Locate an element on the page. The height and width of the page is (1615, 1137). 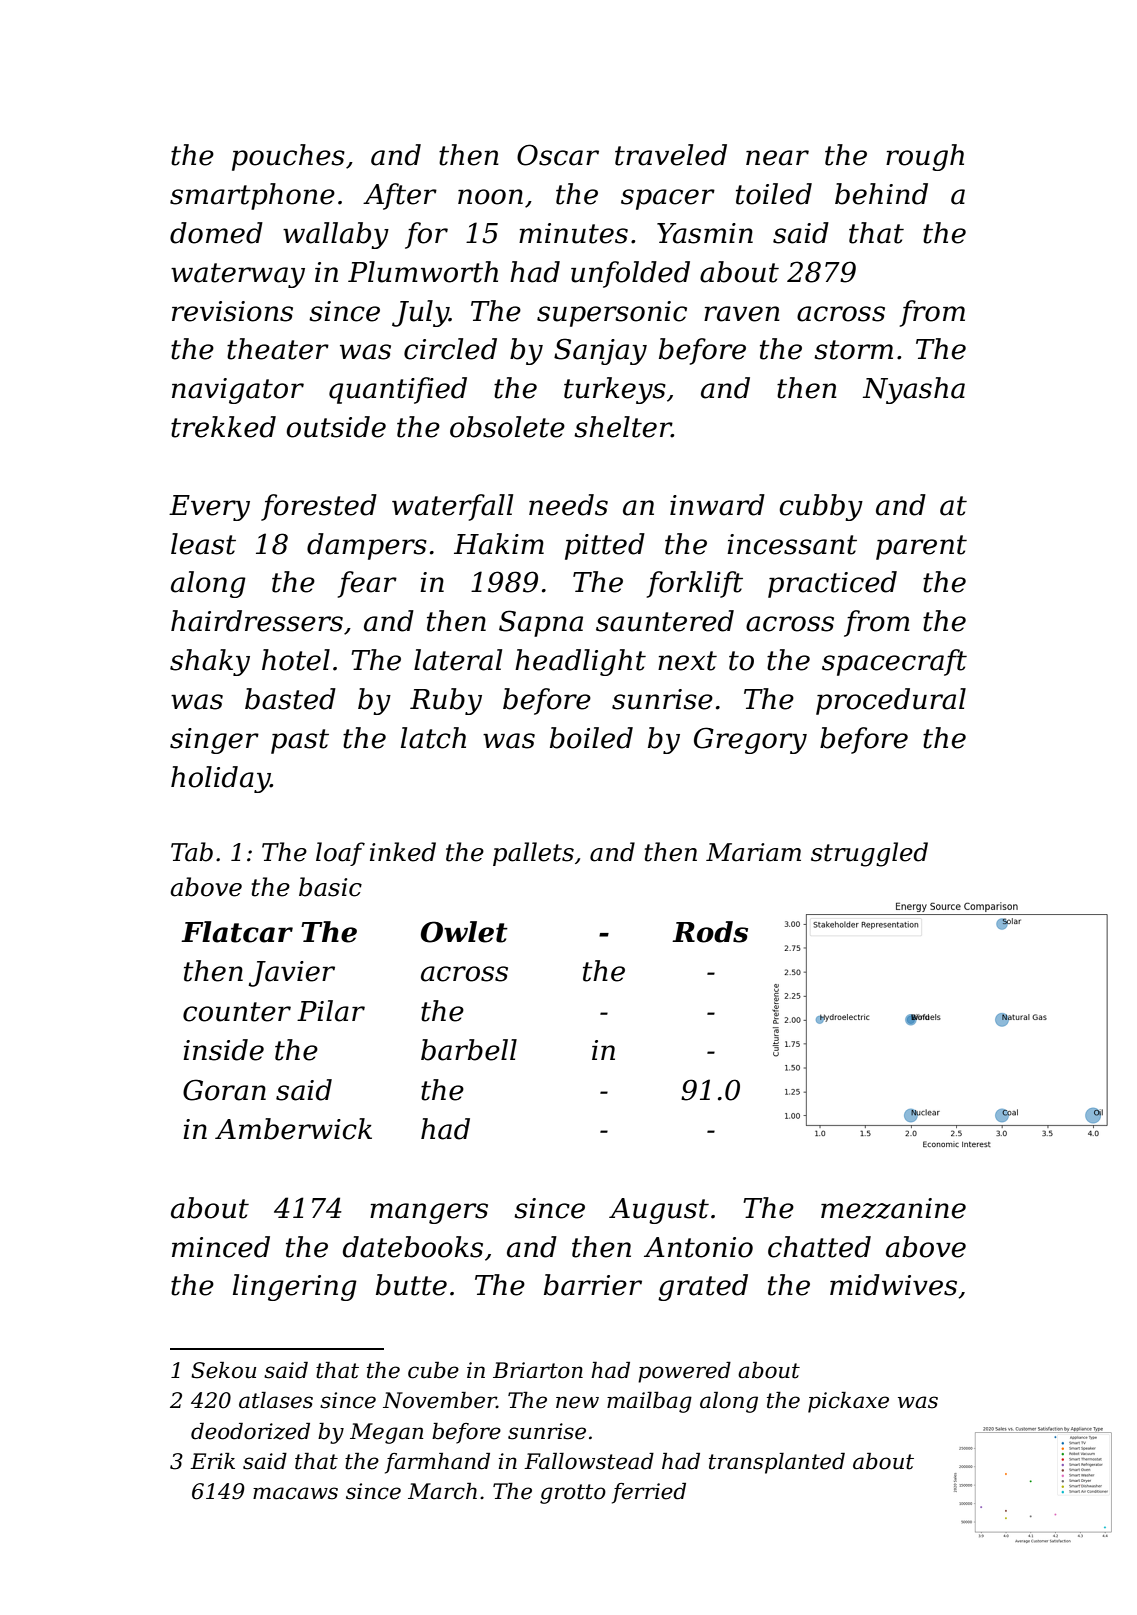
traveled is located at coordinates (671, 155).
